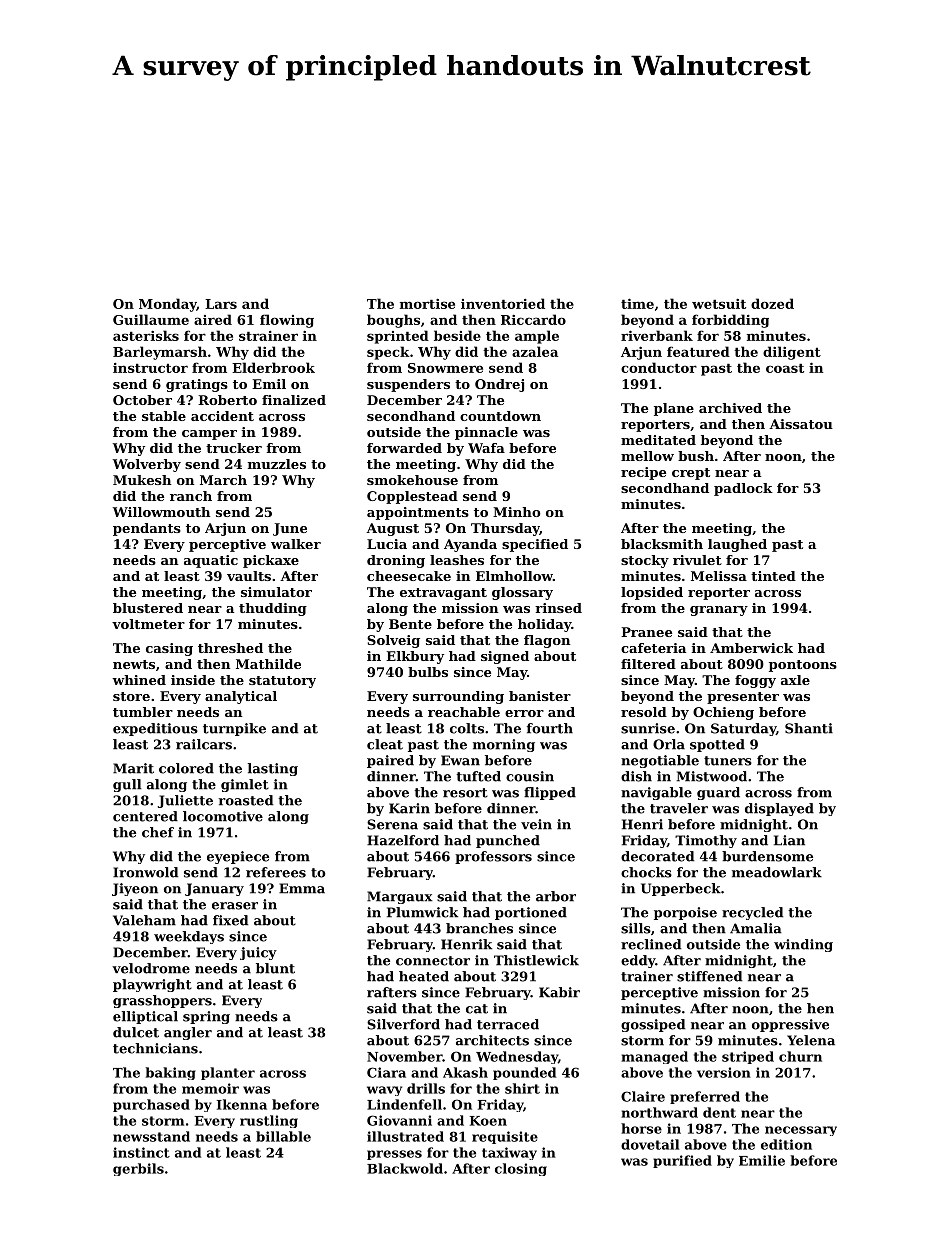 This page has width=952, height=1233. Describe the element at coordinates (424, 976) in the page. I see `heated` at that location.
